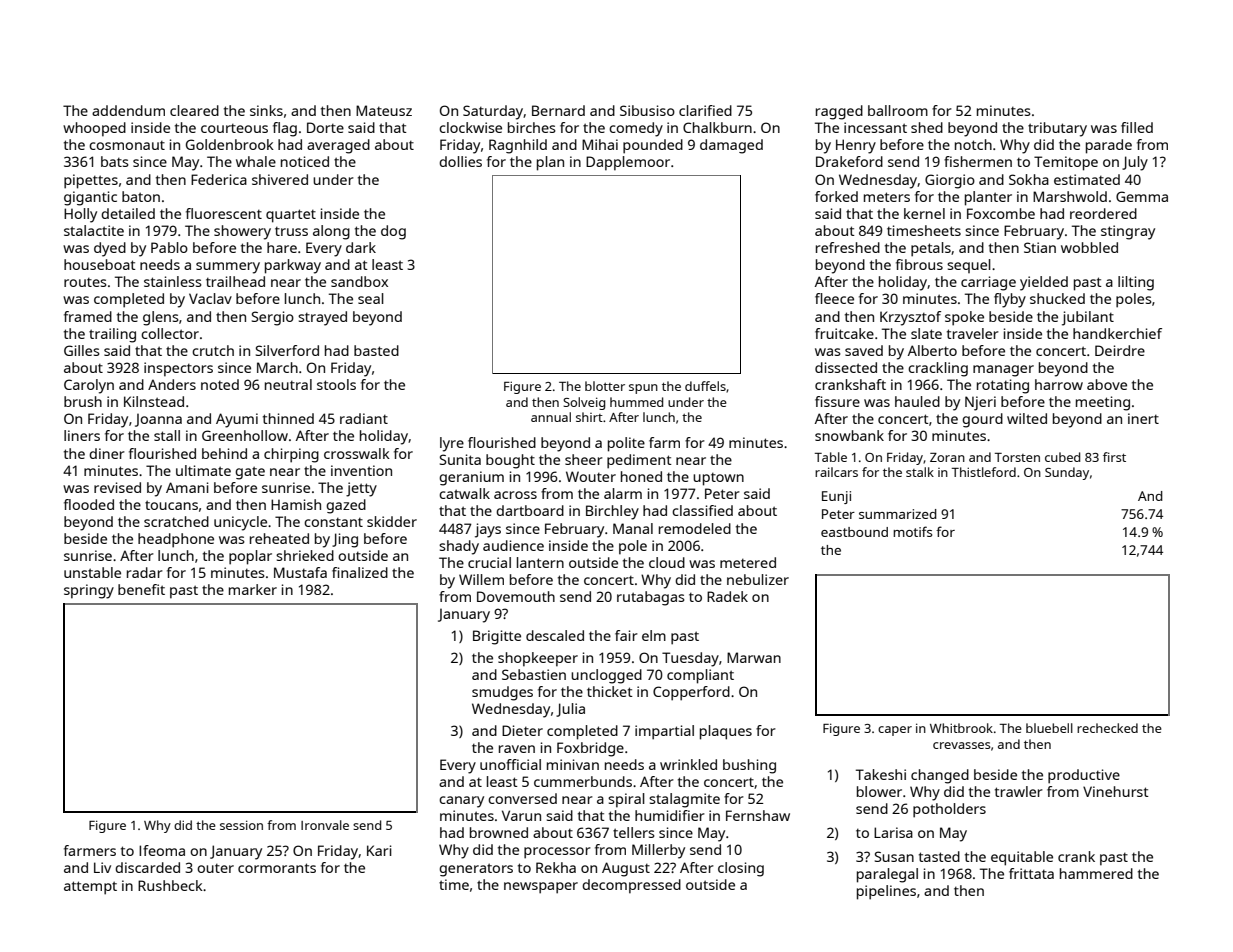 The width and height of the page is (1233, 952). I want to click on petals, so click(931, 249).
